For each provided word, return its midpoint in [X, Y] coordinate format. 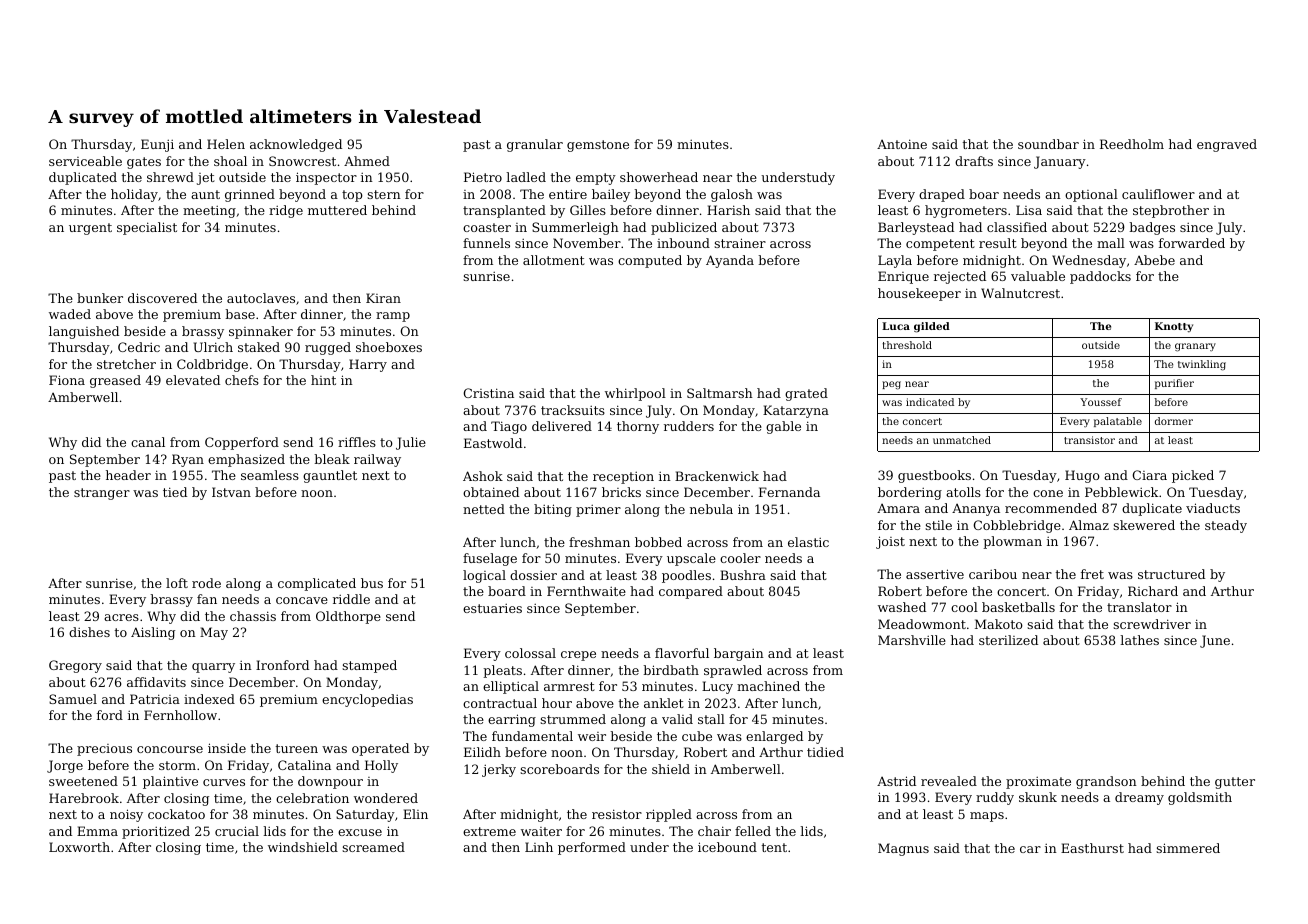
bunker [100, 298]
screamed [373, 847]
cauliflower [1158, 194]
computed [650, 261]
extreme [489, 831]
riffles [357, 442]
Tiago [509, 427]
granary [1195, 347]
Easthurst [1092, 848]
